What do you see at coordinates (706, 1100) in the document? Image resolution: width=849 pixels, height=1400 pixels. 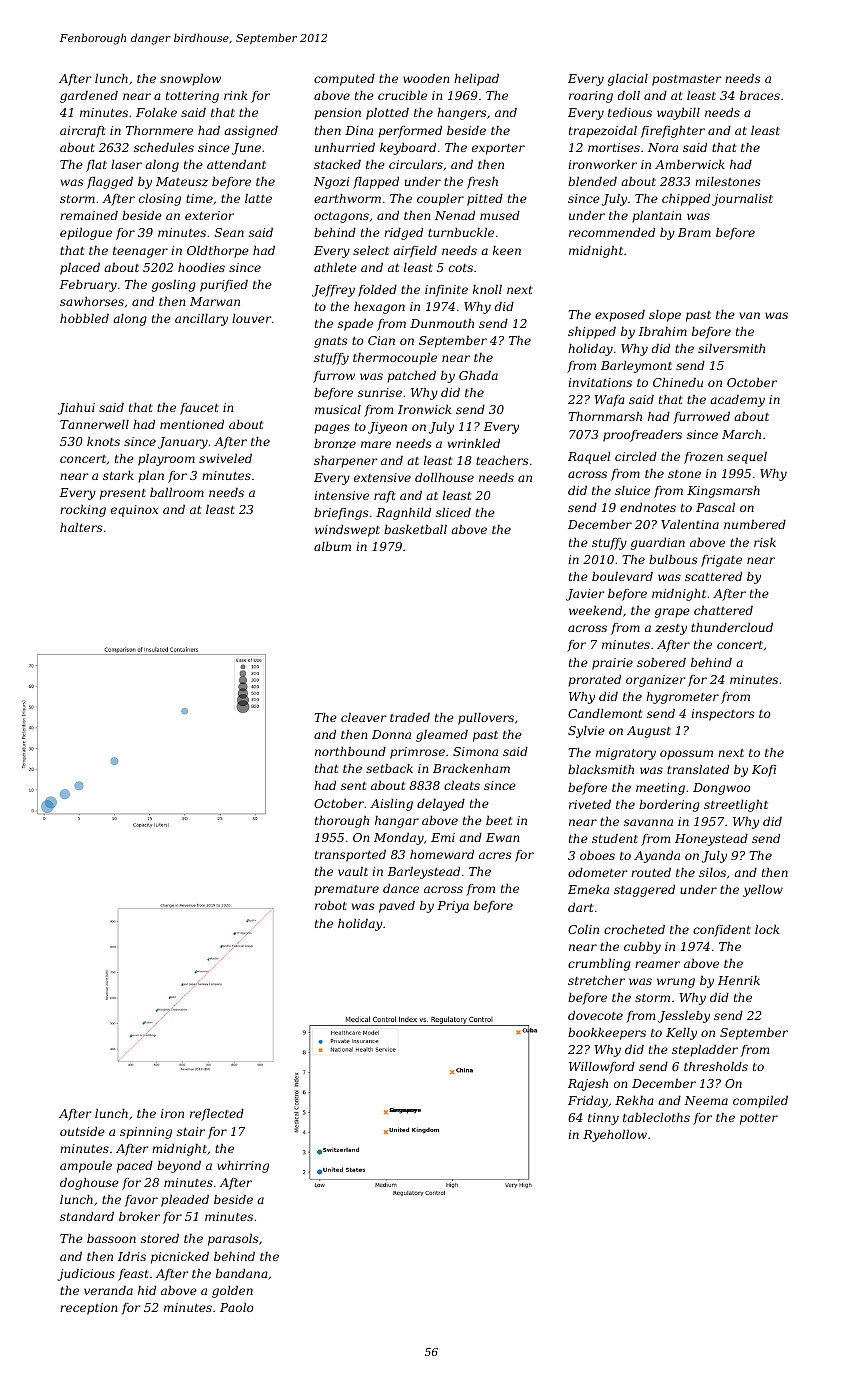 I see `Neema` at bounding box center [706, 1100].
